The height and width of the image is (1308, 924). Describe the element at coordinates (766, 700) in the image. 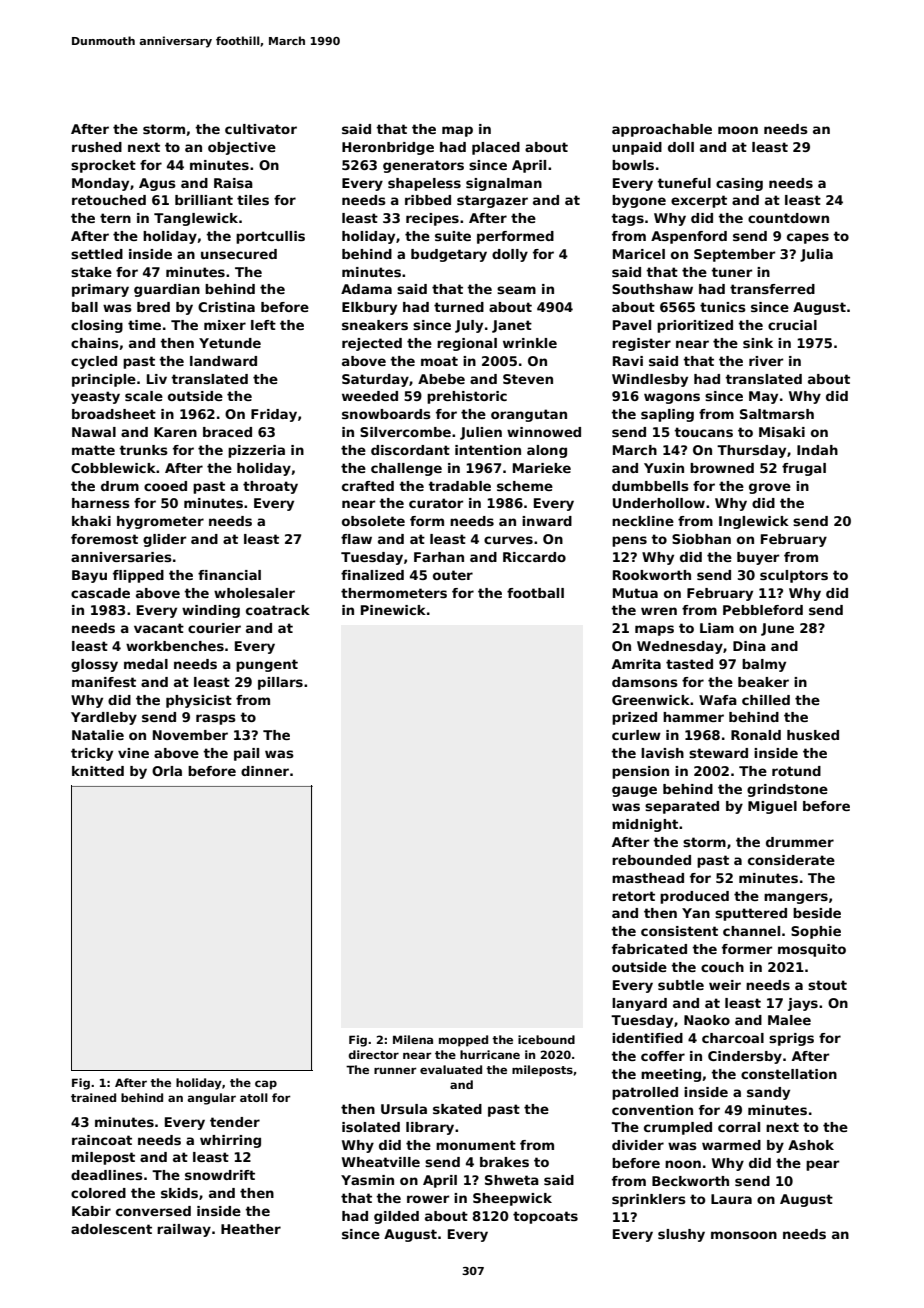

I see `chilled` at that location.
